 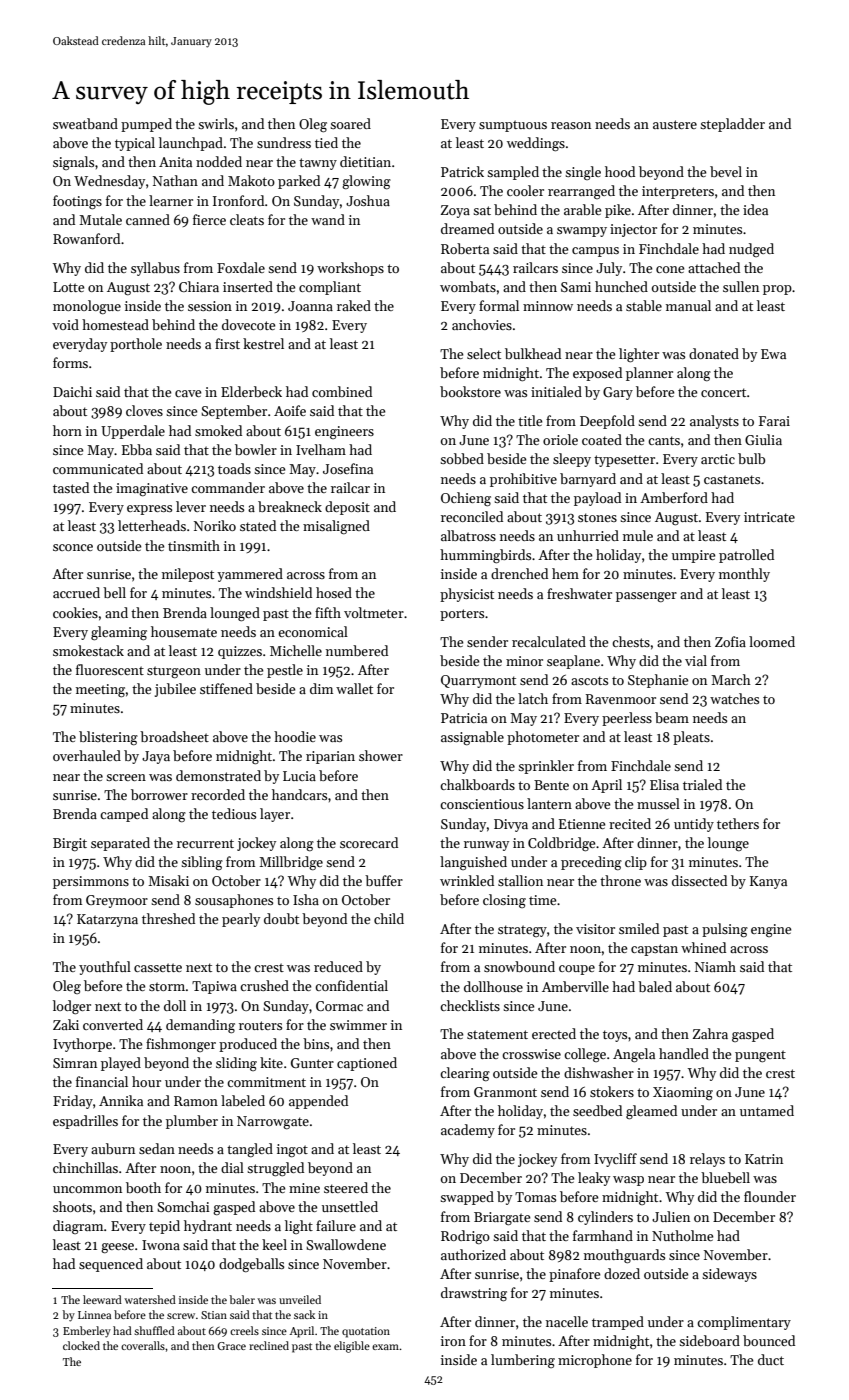 I want to click on Lotte, so click(x=68, y=287).
